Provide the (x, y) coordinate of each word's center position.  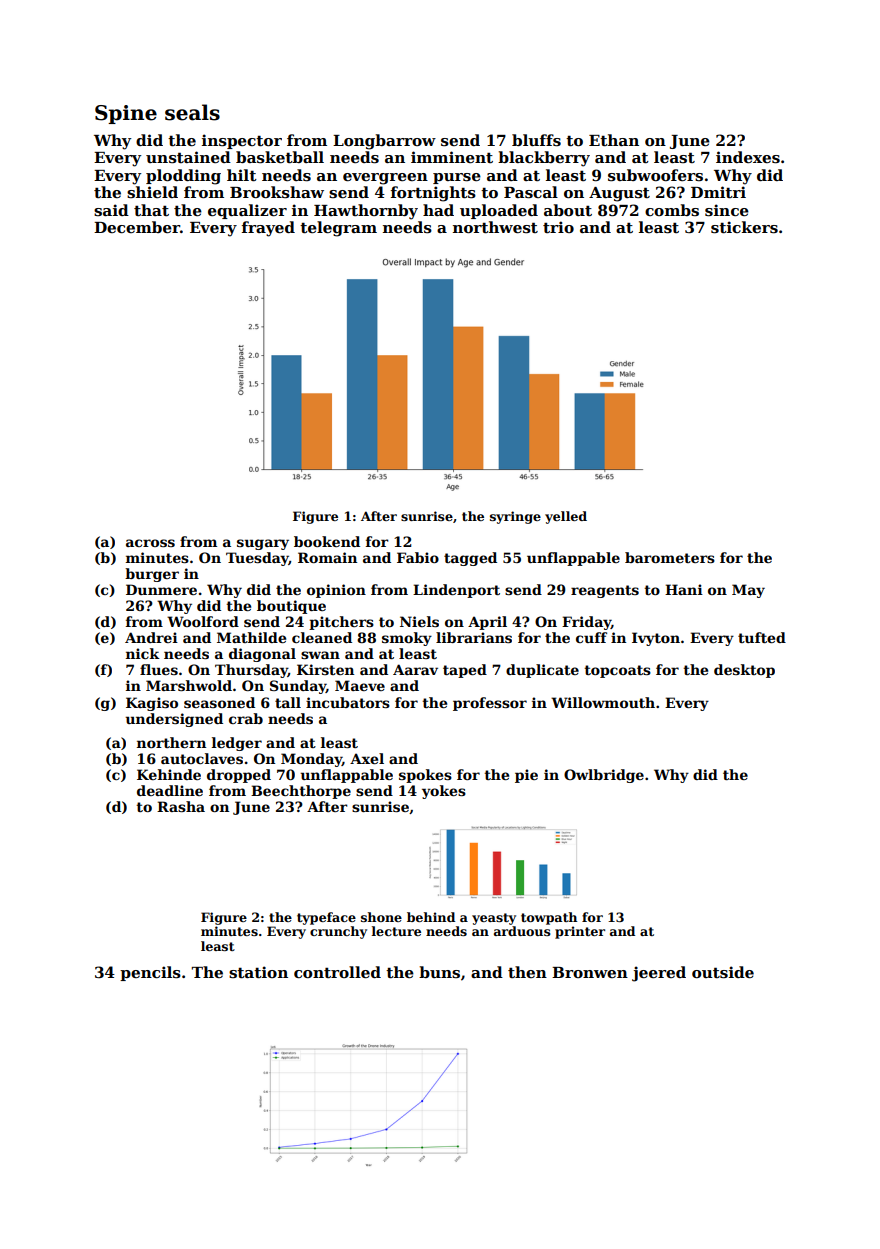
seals (192, 112)
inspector (242, 141)
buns (439, 972)
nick (143, 653)
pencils (150, 973)
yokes (444, 792)
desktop (744, 671)
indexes (748, 157)
